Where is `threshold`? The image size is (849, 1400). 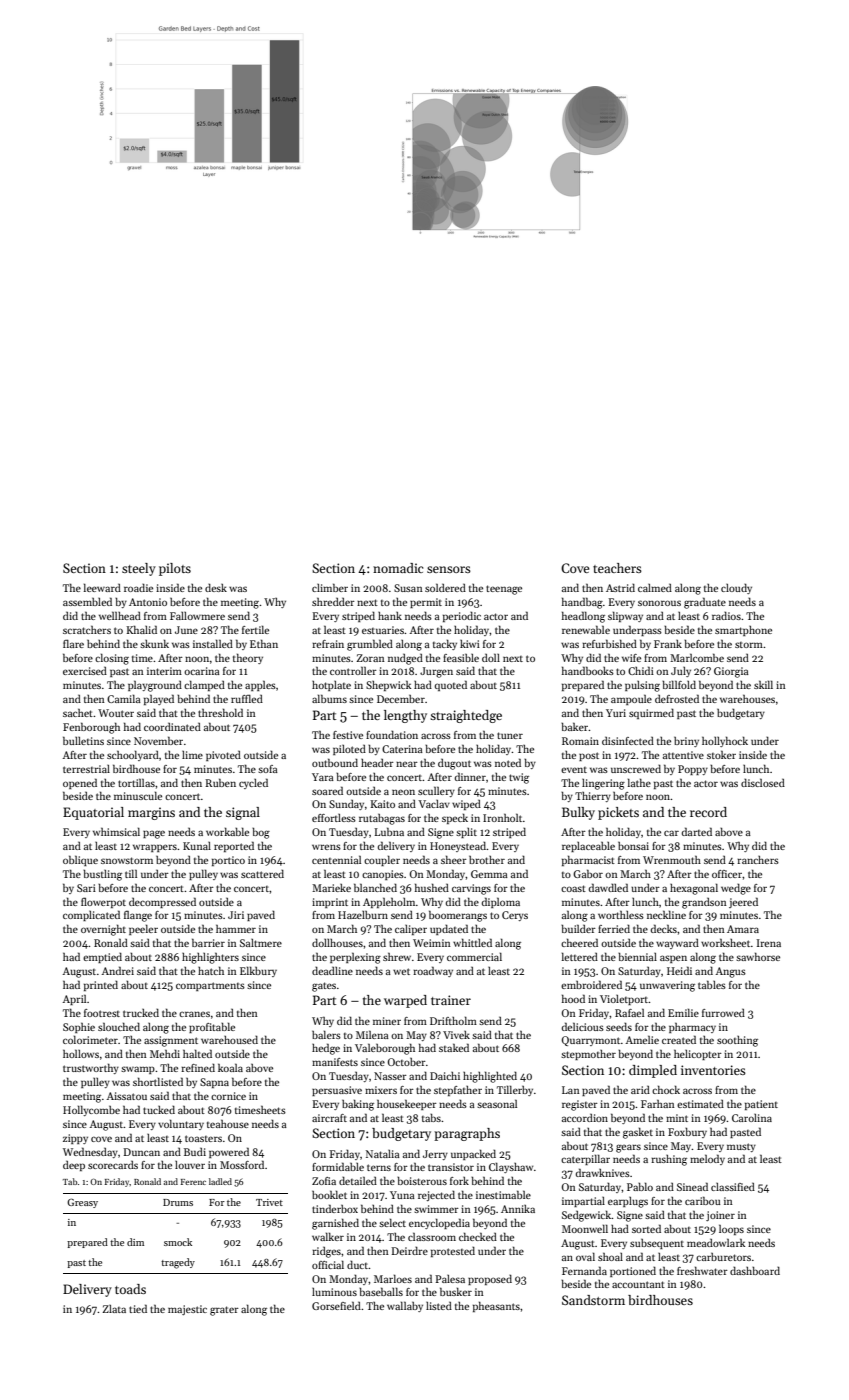 threshold is located at coordinates (220, 712).
